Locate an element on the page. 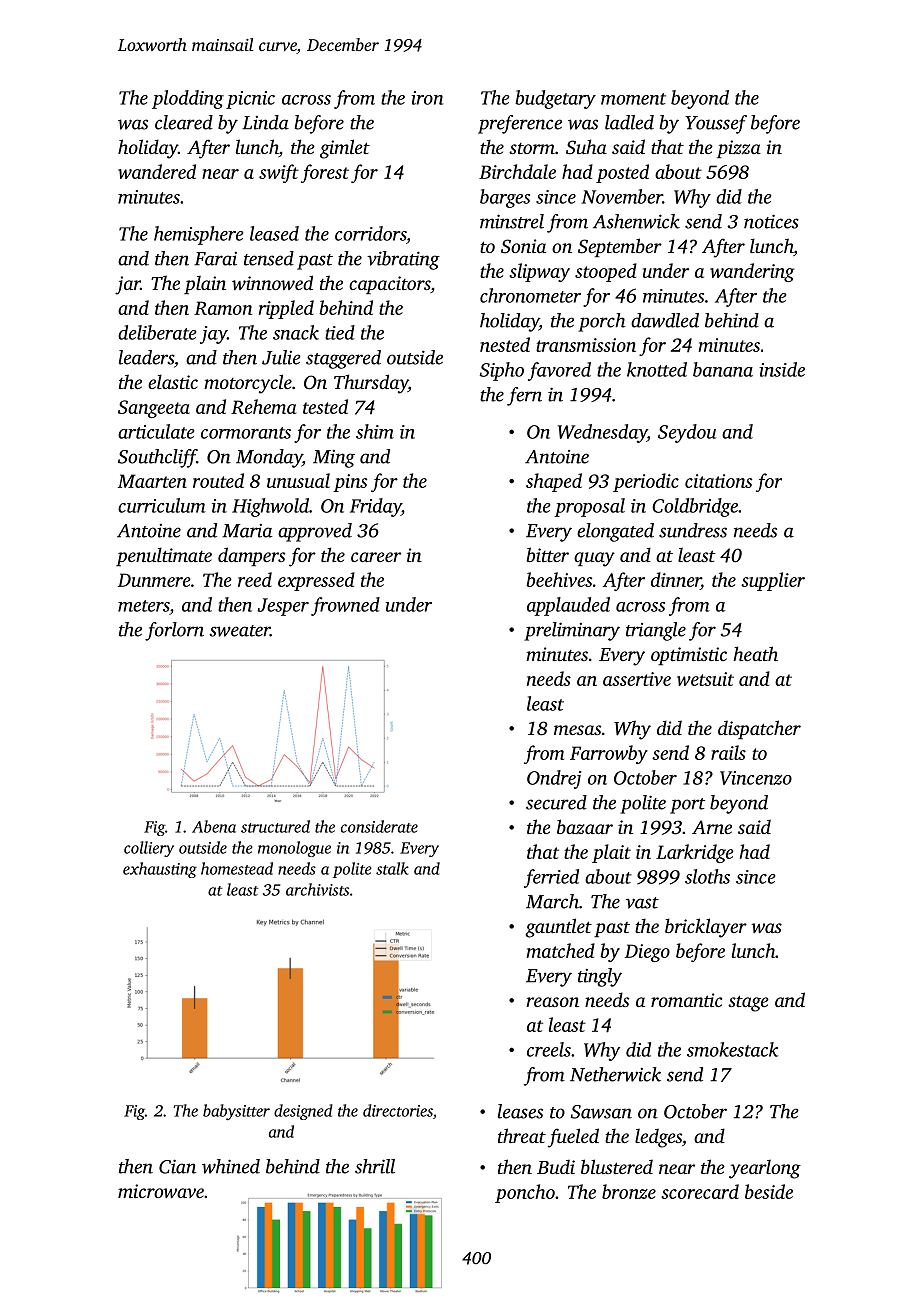  leaders is located at coordinates (146, 357).
